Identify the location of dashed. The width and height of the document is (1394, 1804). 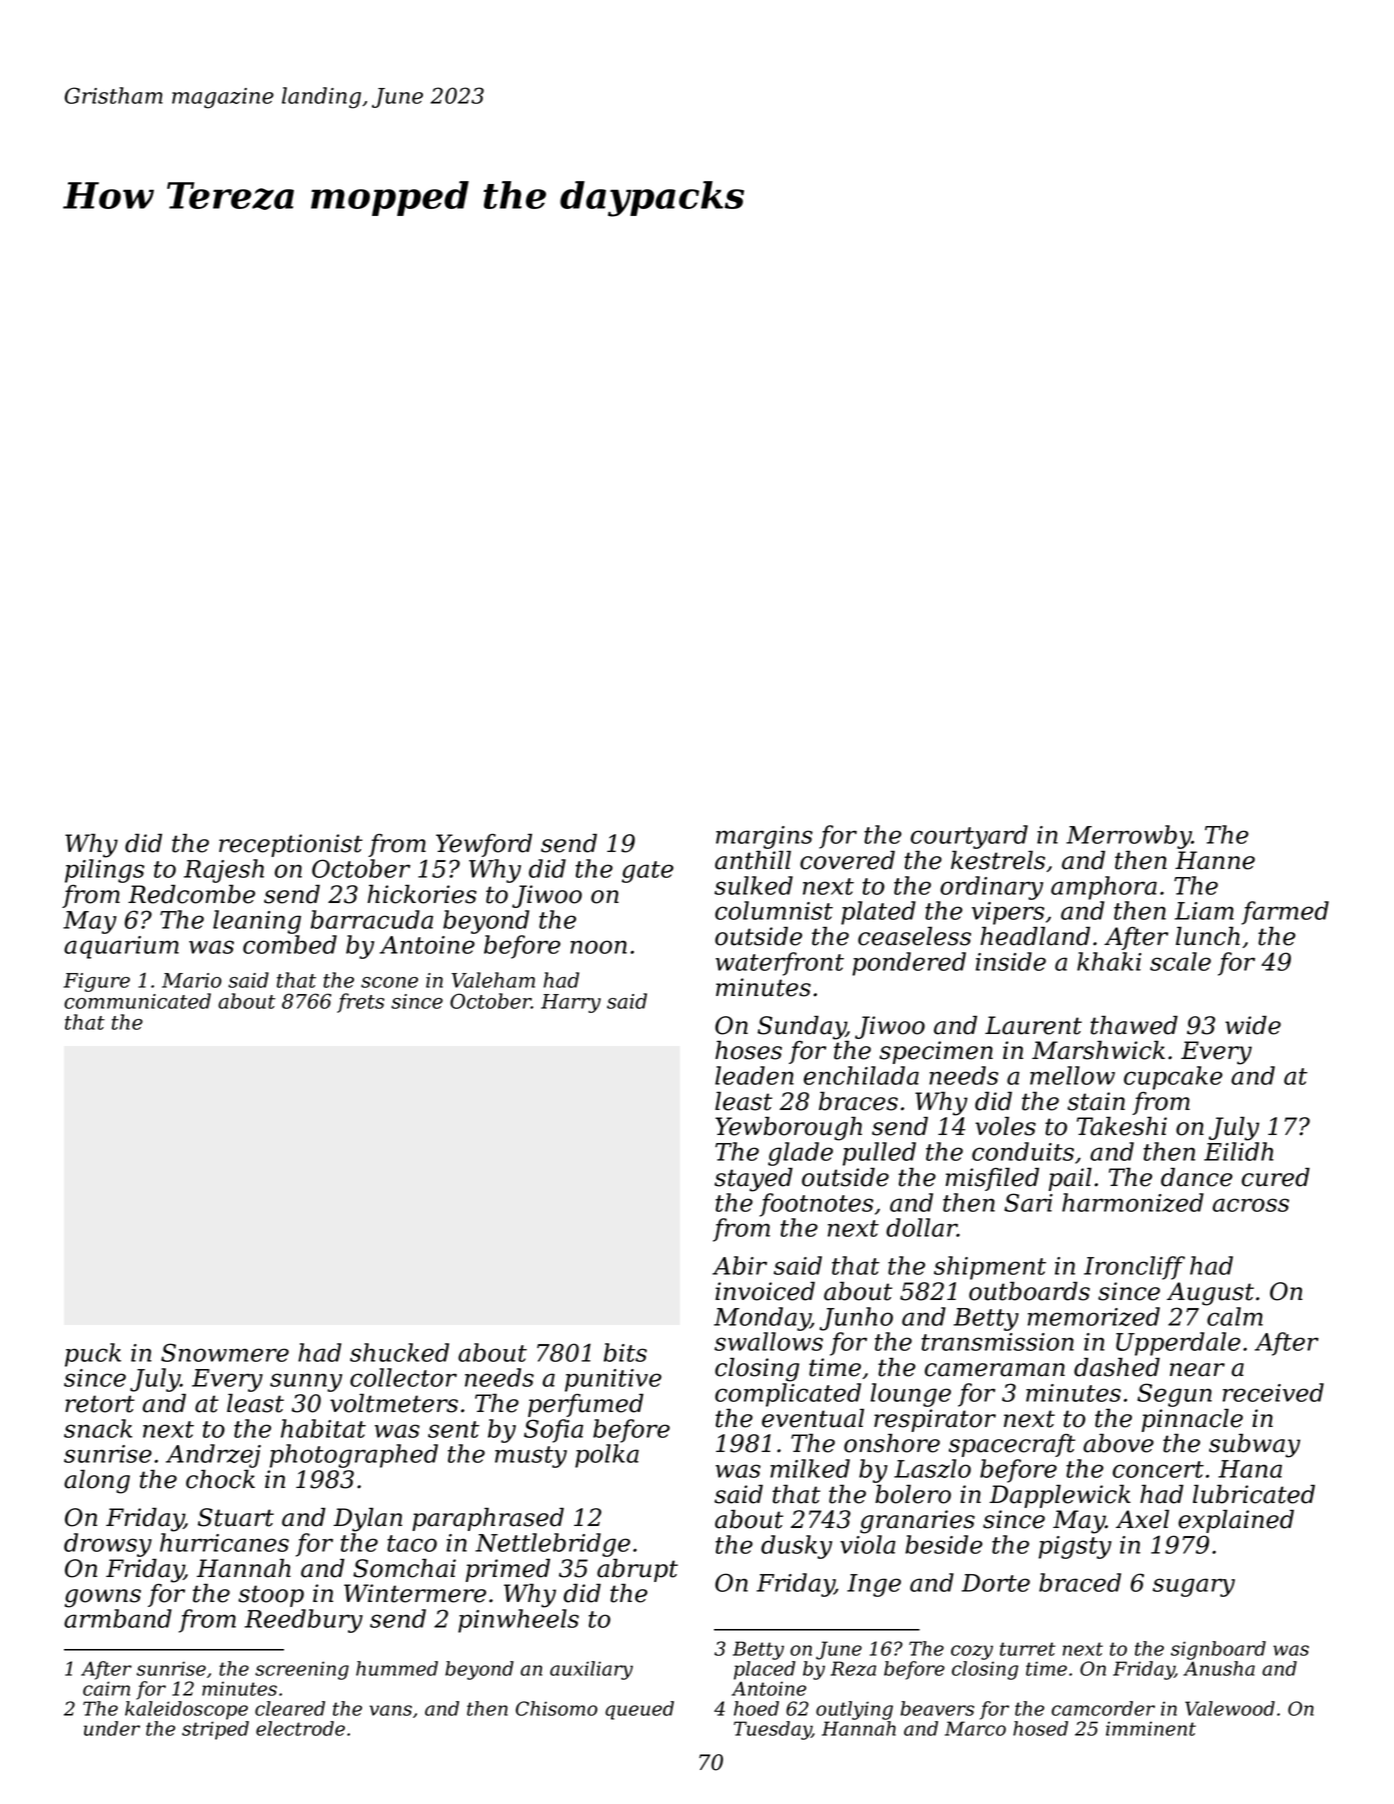
(1117, 1367).
